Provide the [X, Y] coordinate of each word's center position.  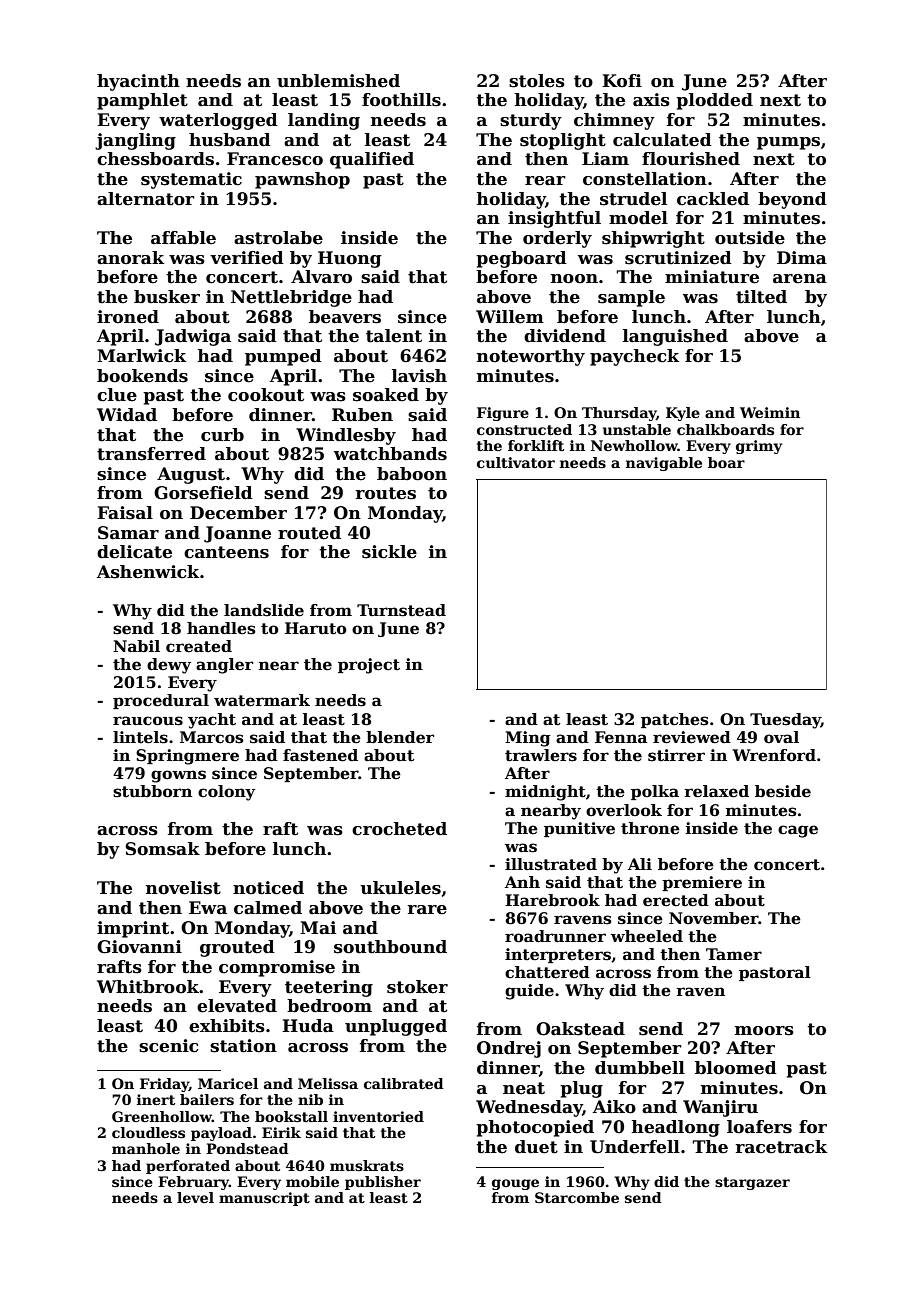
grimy [759, 447]
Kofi [622, 81]
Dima [802, 258]
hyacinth [138, 82]
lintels [140, 737]
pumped [283, 357]
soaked [386, 395]
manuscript [264, 1199]
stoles [537, 81]
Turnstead [401, 610]
